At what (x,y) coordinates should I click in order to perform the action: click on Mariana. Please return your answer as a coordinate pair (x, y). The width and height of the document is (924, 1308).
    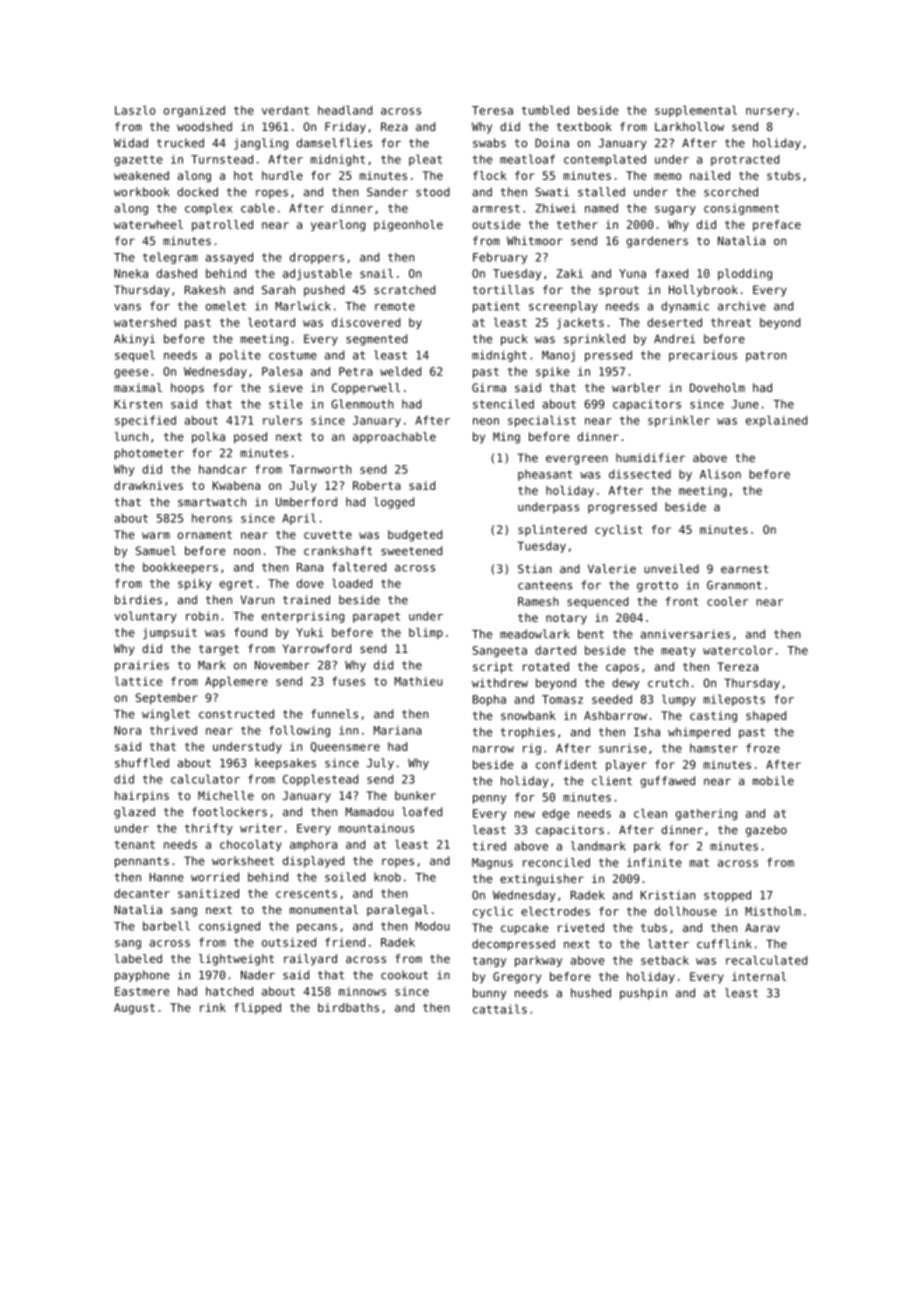
    Looking at the image, I should click on (397, 730).
